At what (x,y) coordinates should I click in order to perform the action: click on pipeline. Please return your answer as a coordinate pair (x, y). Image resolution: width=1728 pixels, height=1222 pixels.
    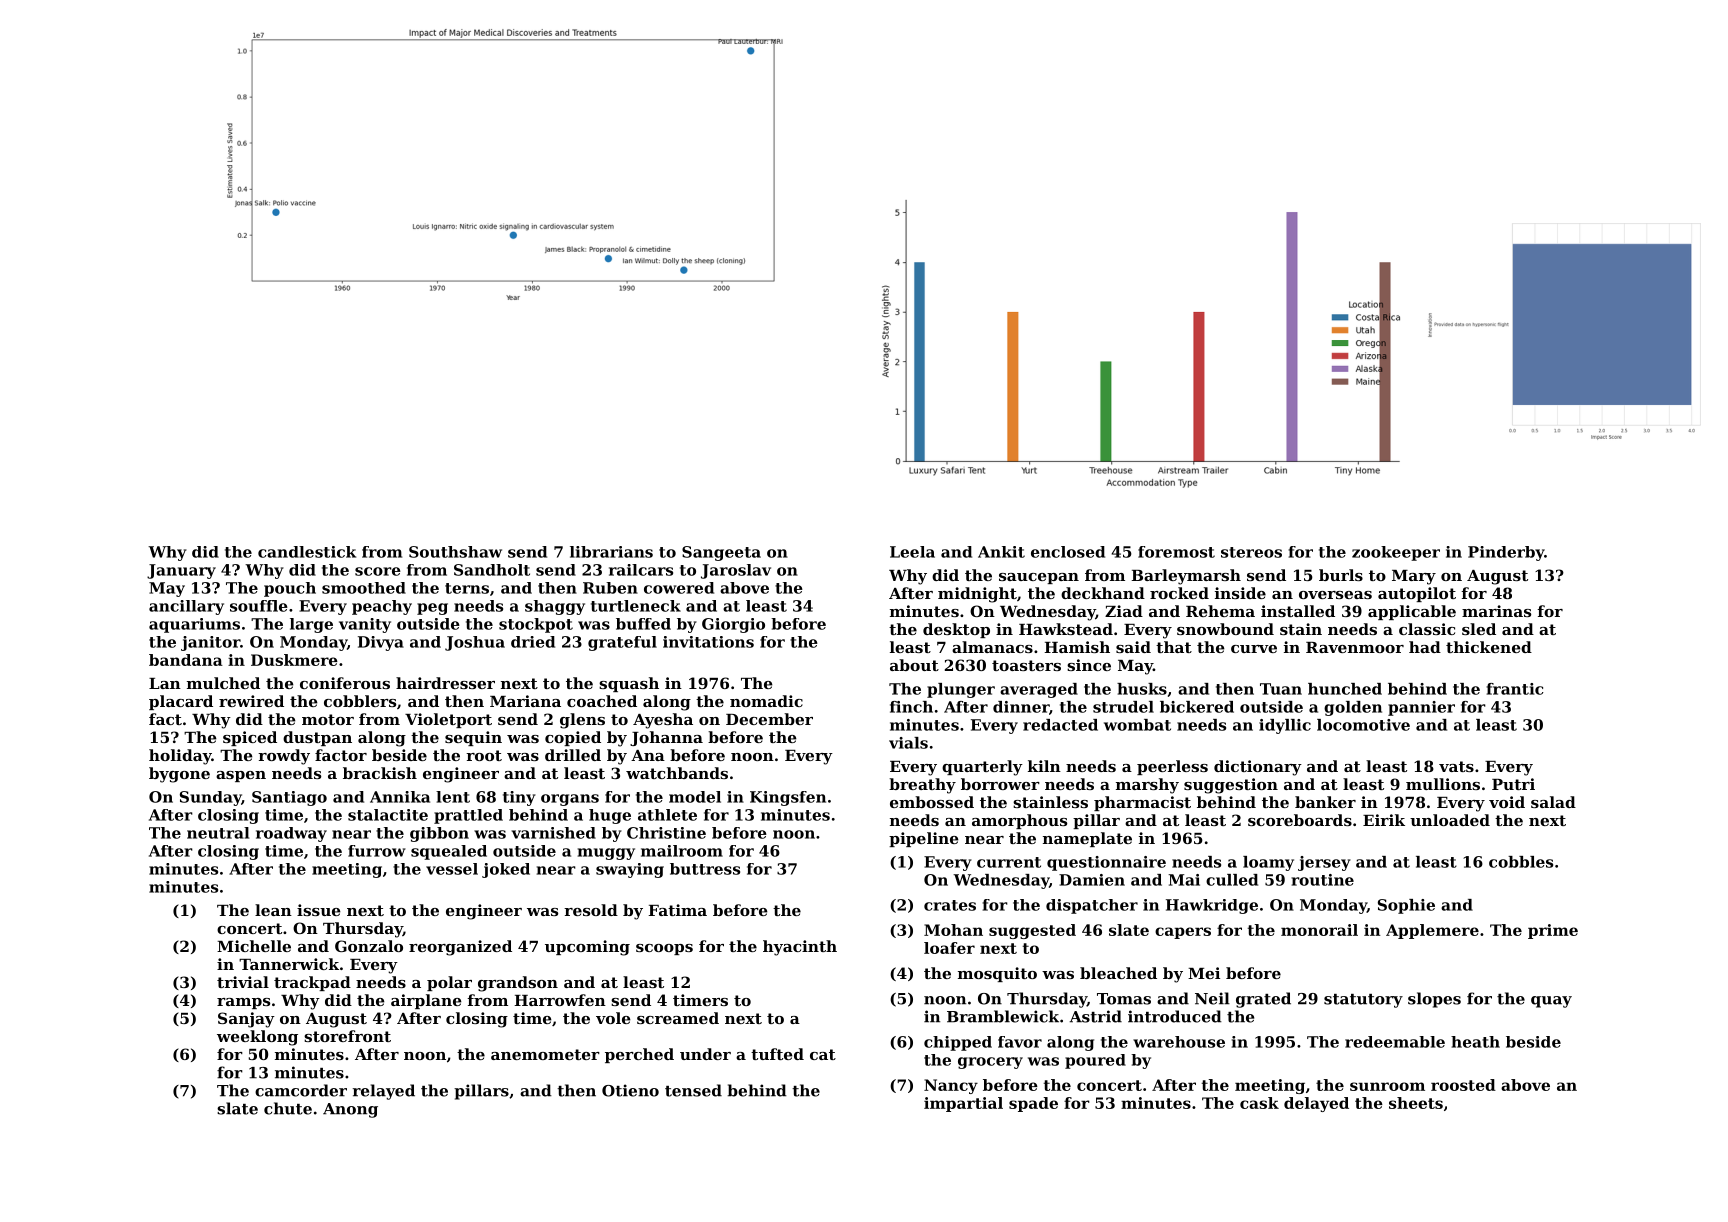
    Looking at the image, I should click on (924, 839).
